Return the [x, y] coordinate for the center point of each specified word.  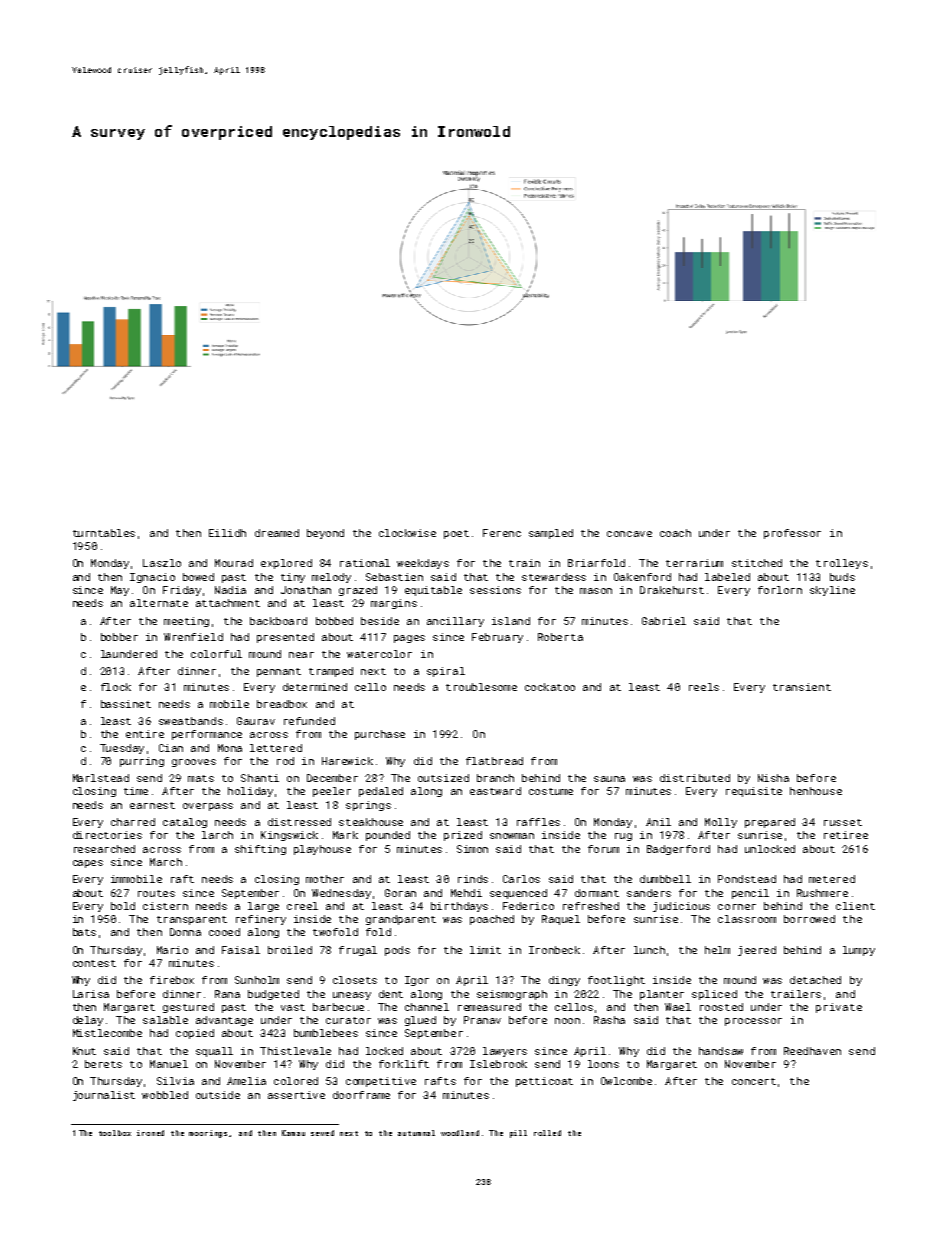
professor [792, 534]
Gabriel [664, 621]
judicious [681, 907]
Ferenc [502, 533]
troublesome [481, 687]
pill [518, 1134]
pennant [279, 672]
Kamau [293, 1133]
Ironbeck [554, 950]
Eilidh [227, 533]
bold [123, 906]
